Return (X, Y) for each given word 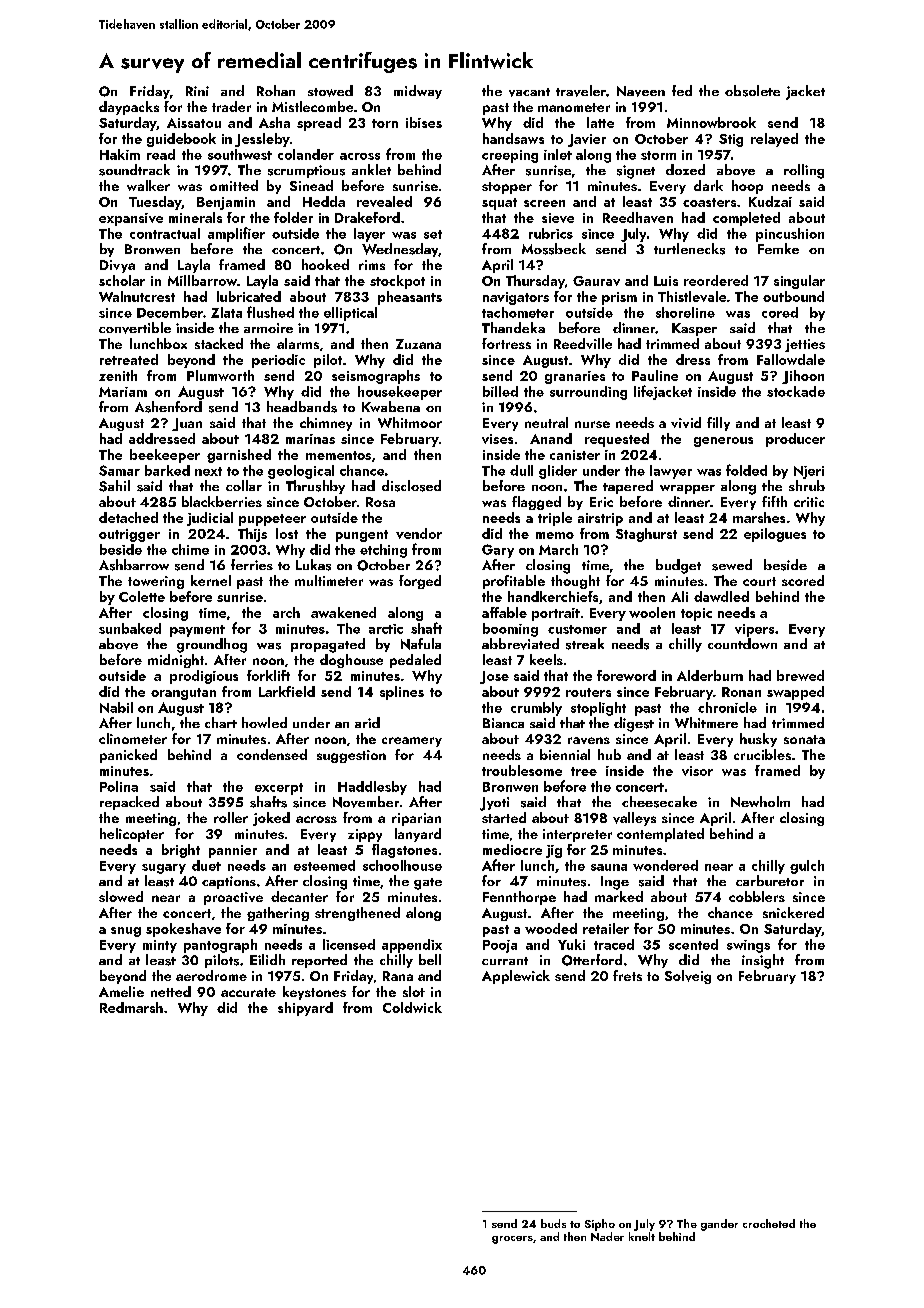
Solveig (688, 977)
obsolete (752, 91)
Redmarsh (131, 1007)
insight (763, 961)
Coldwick (412, 1007)
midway (418, 92)
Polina (119, 786)
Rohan (276, 90)
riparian (416, 819)
